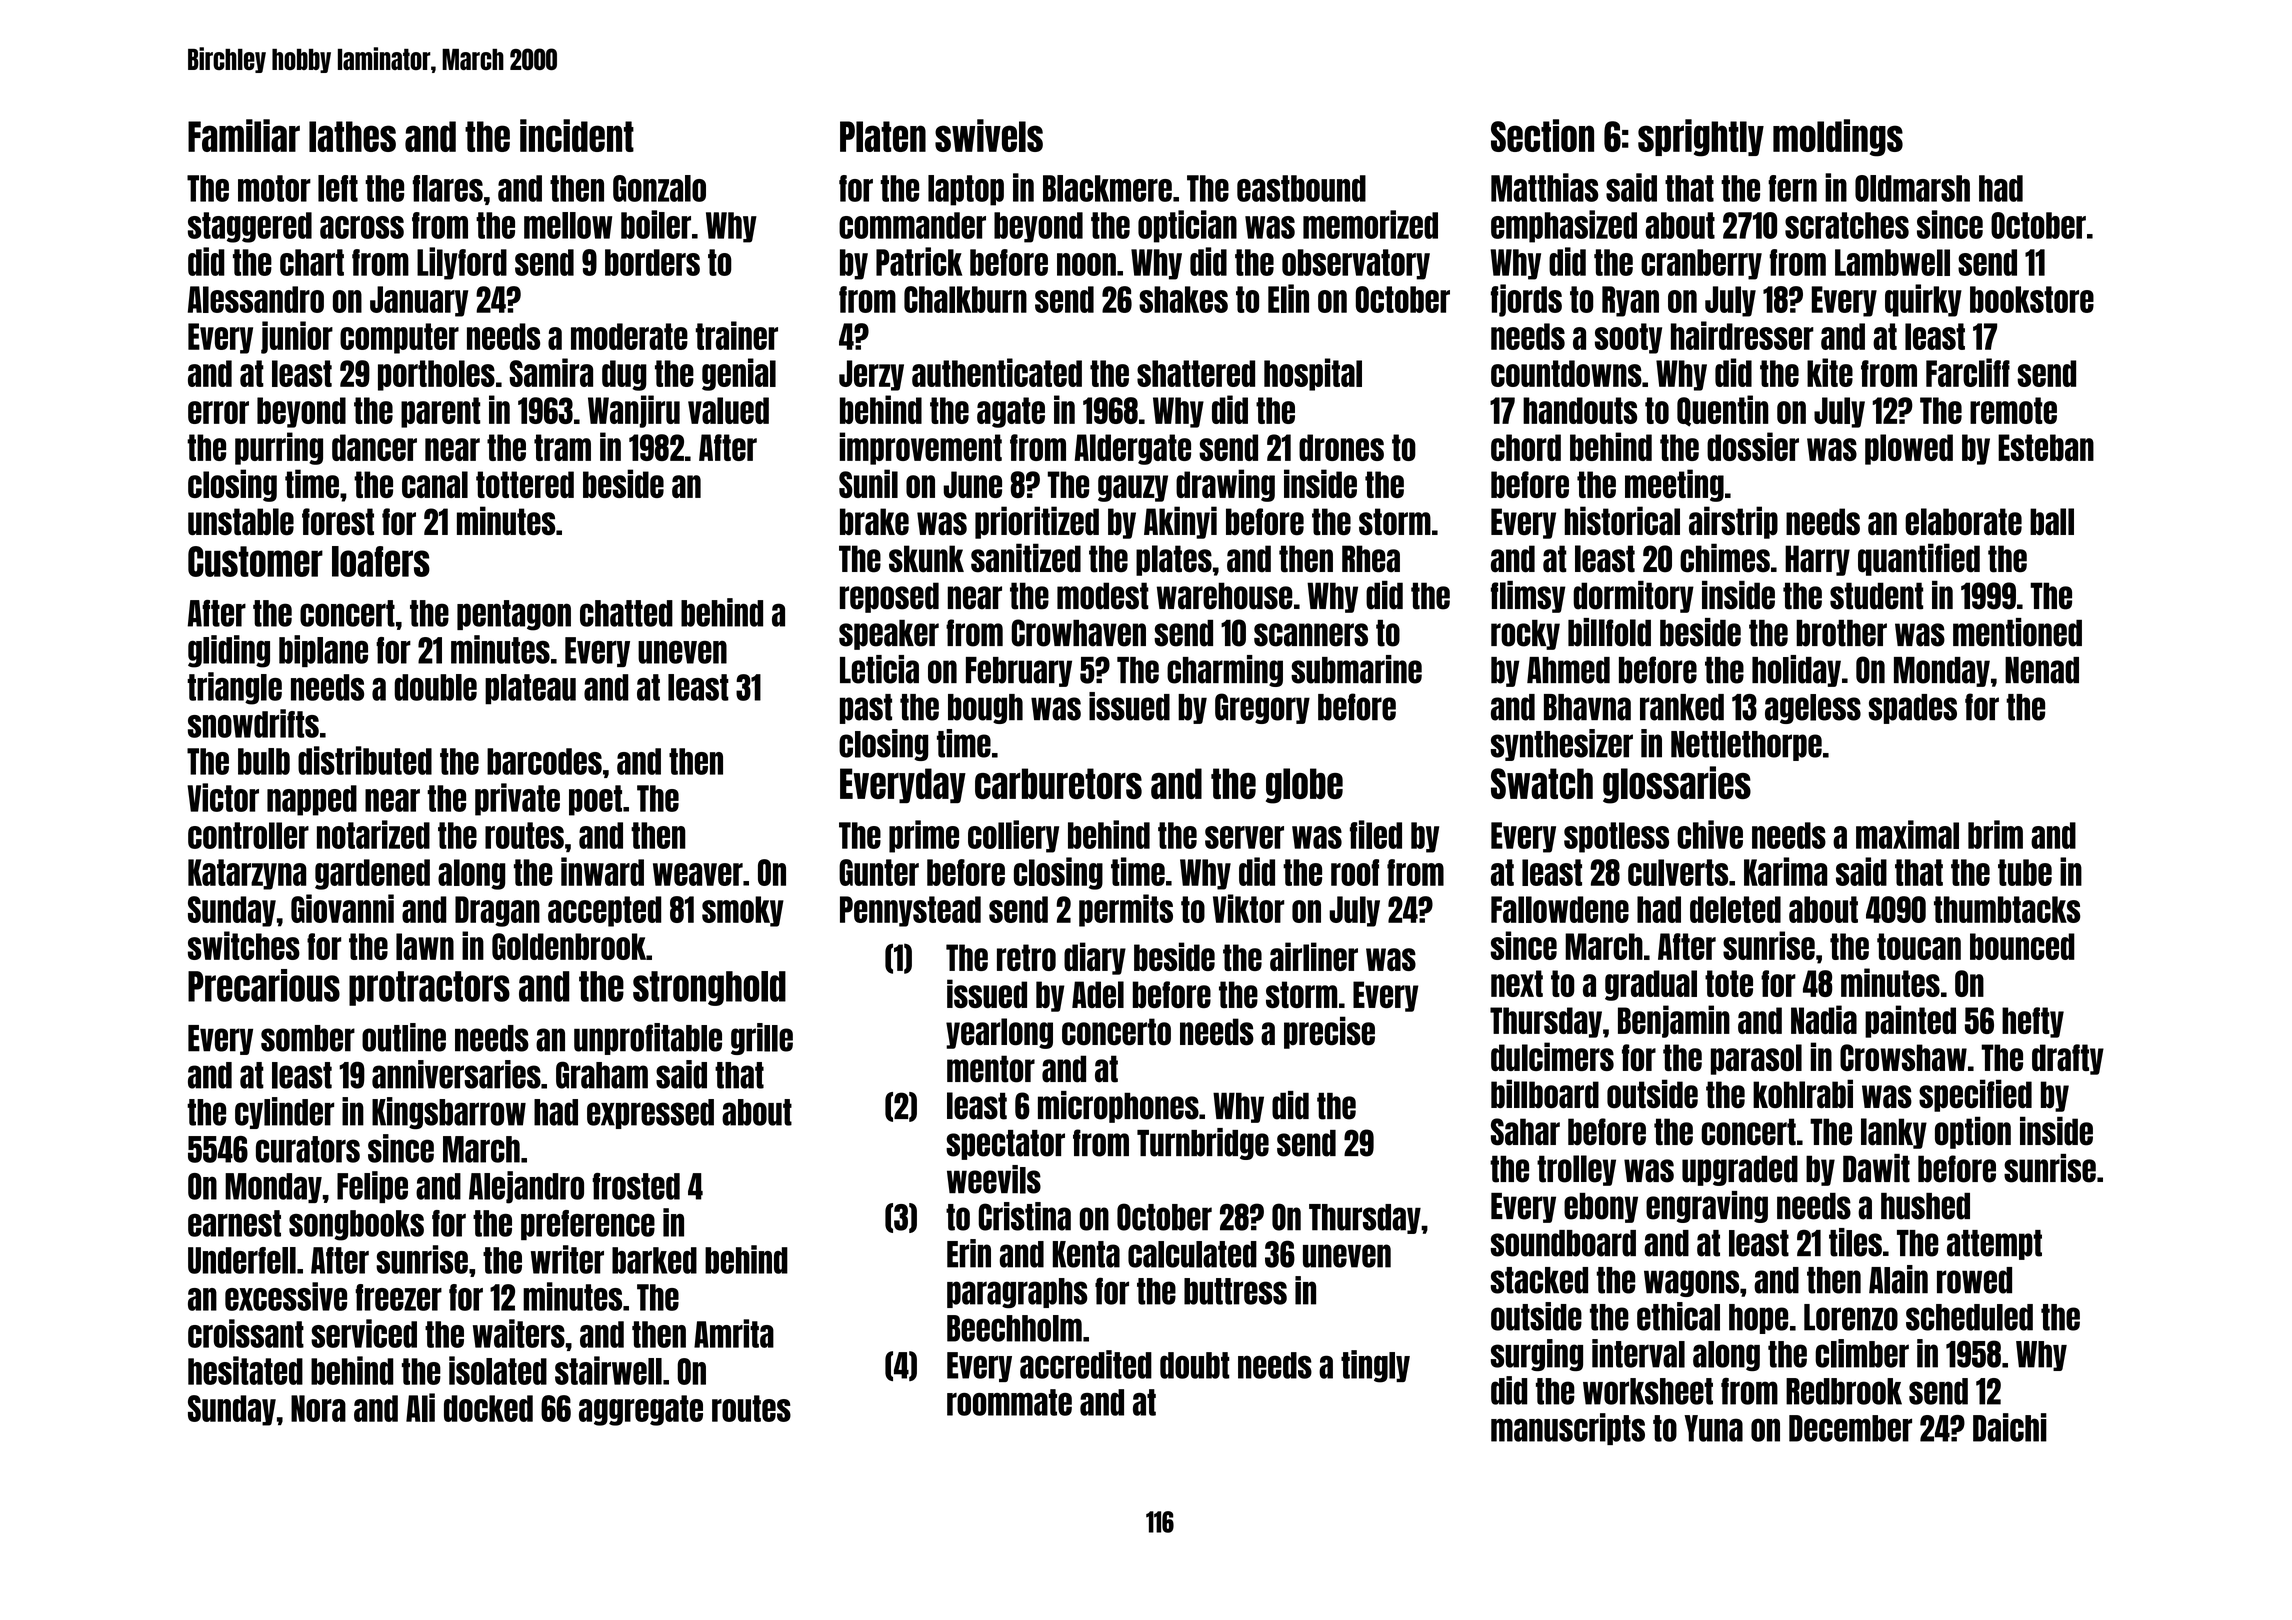 This screenshot has width=2292, height=1620. Describe the element at coordinates (762, 1039) in the screenshot. I see `grille` at that location.
